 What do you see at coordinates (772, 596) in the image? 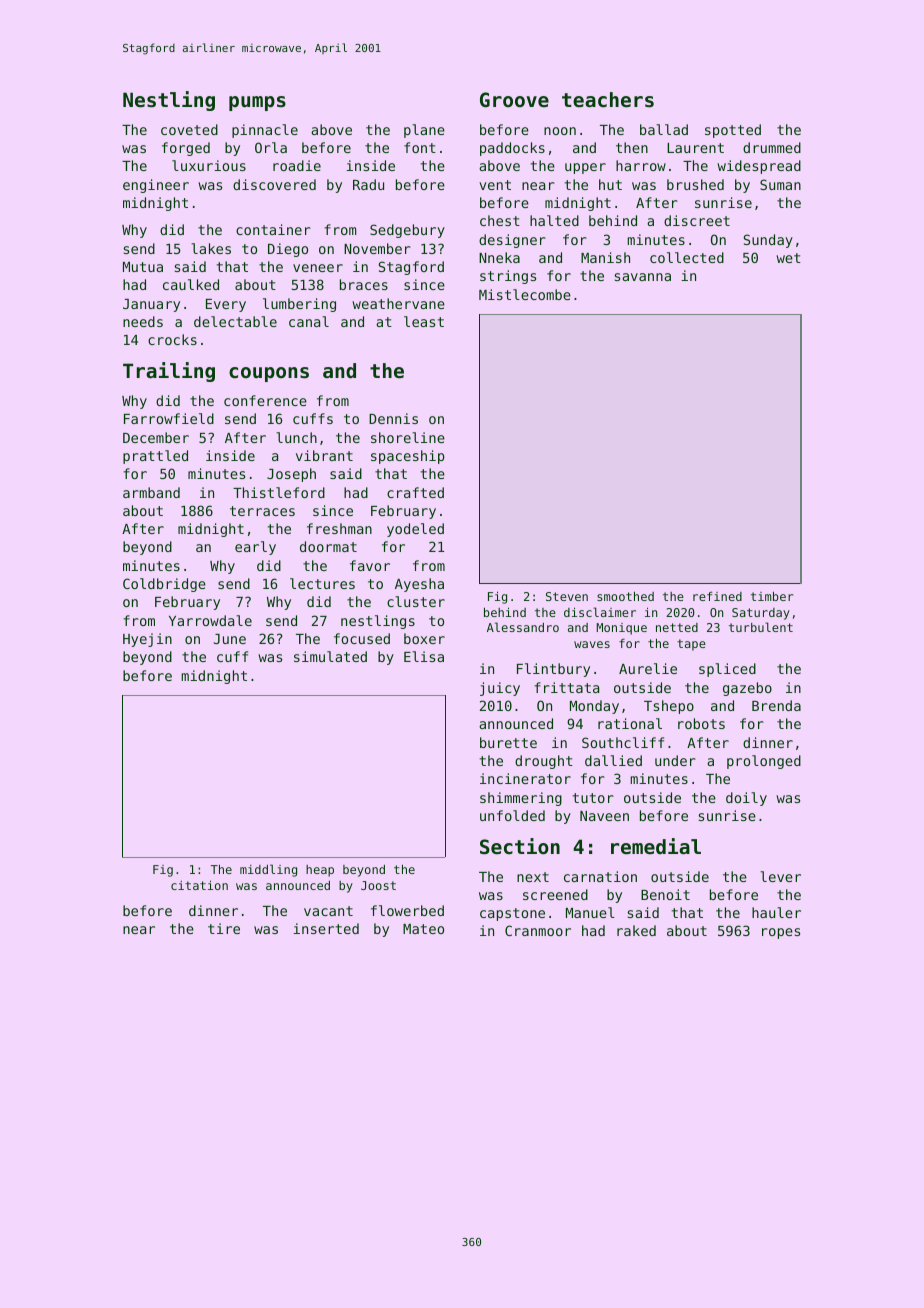
I see `timber` at bounding box center [772, 596].
